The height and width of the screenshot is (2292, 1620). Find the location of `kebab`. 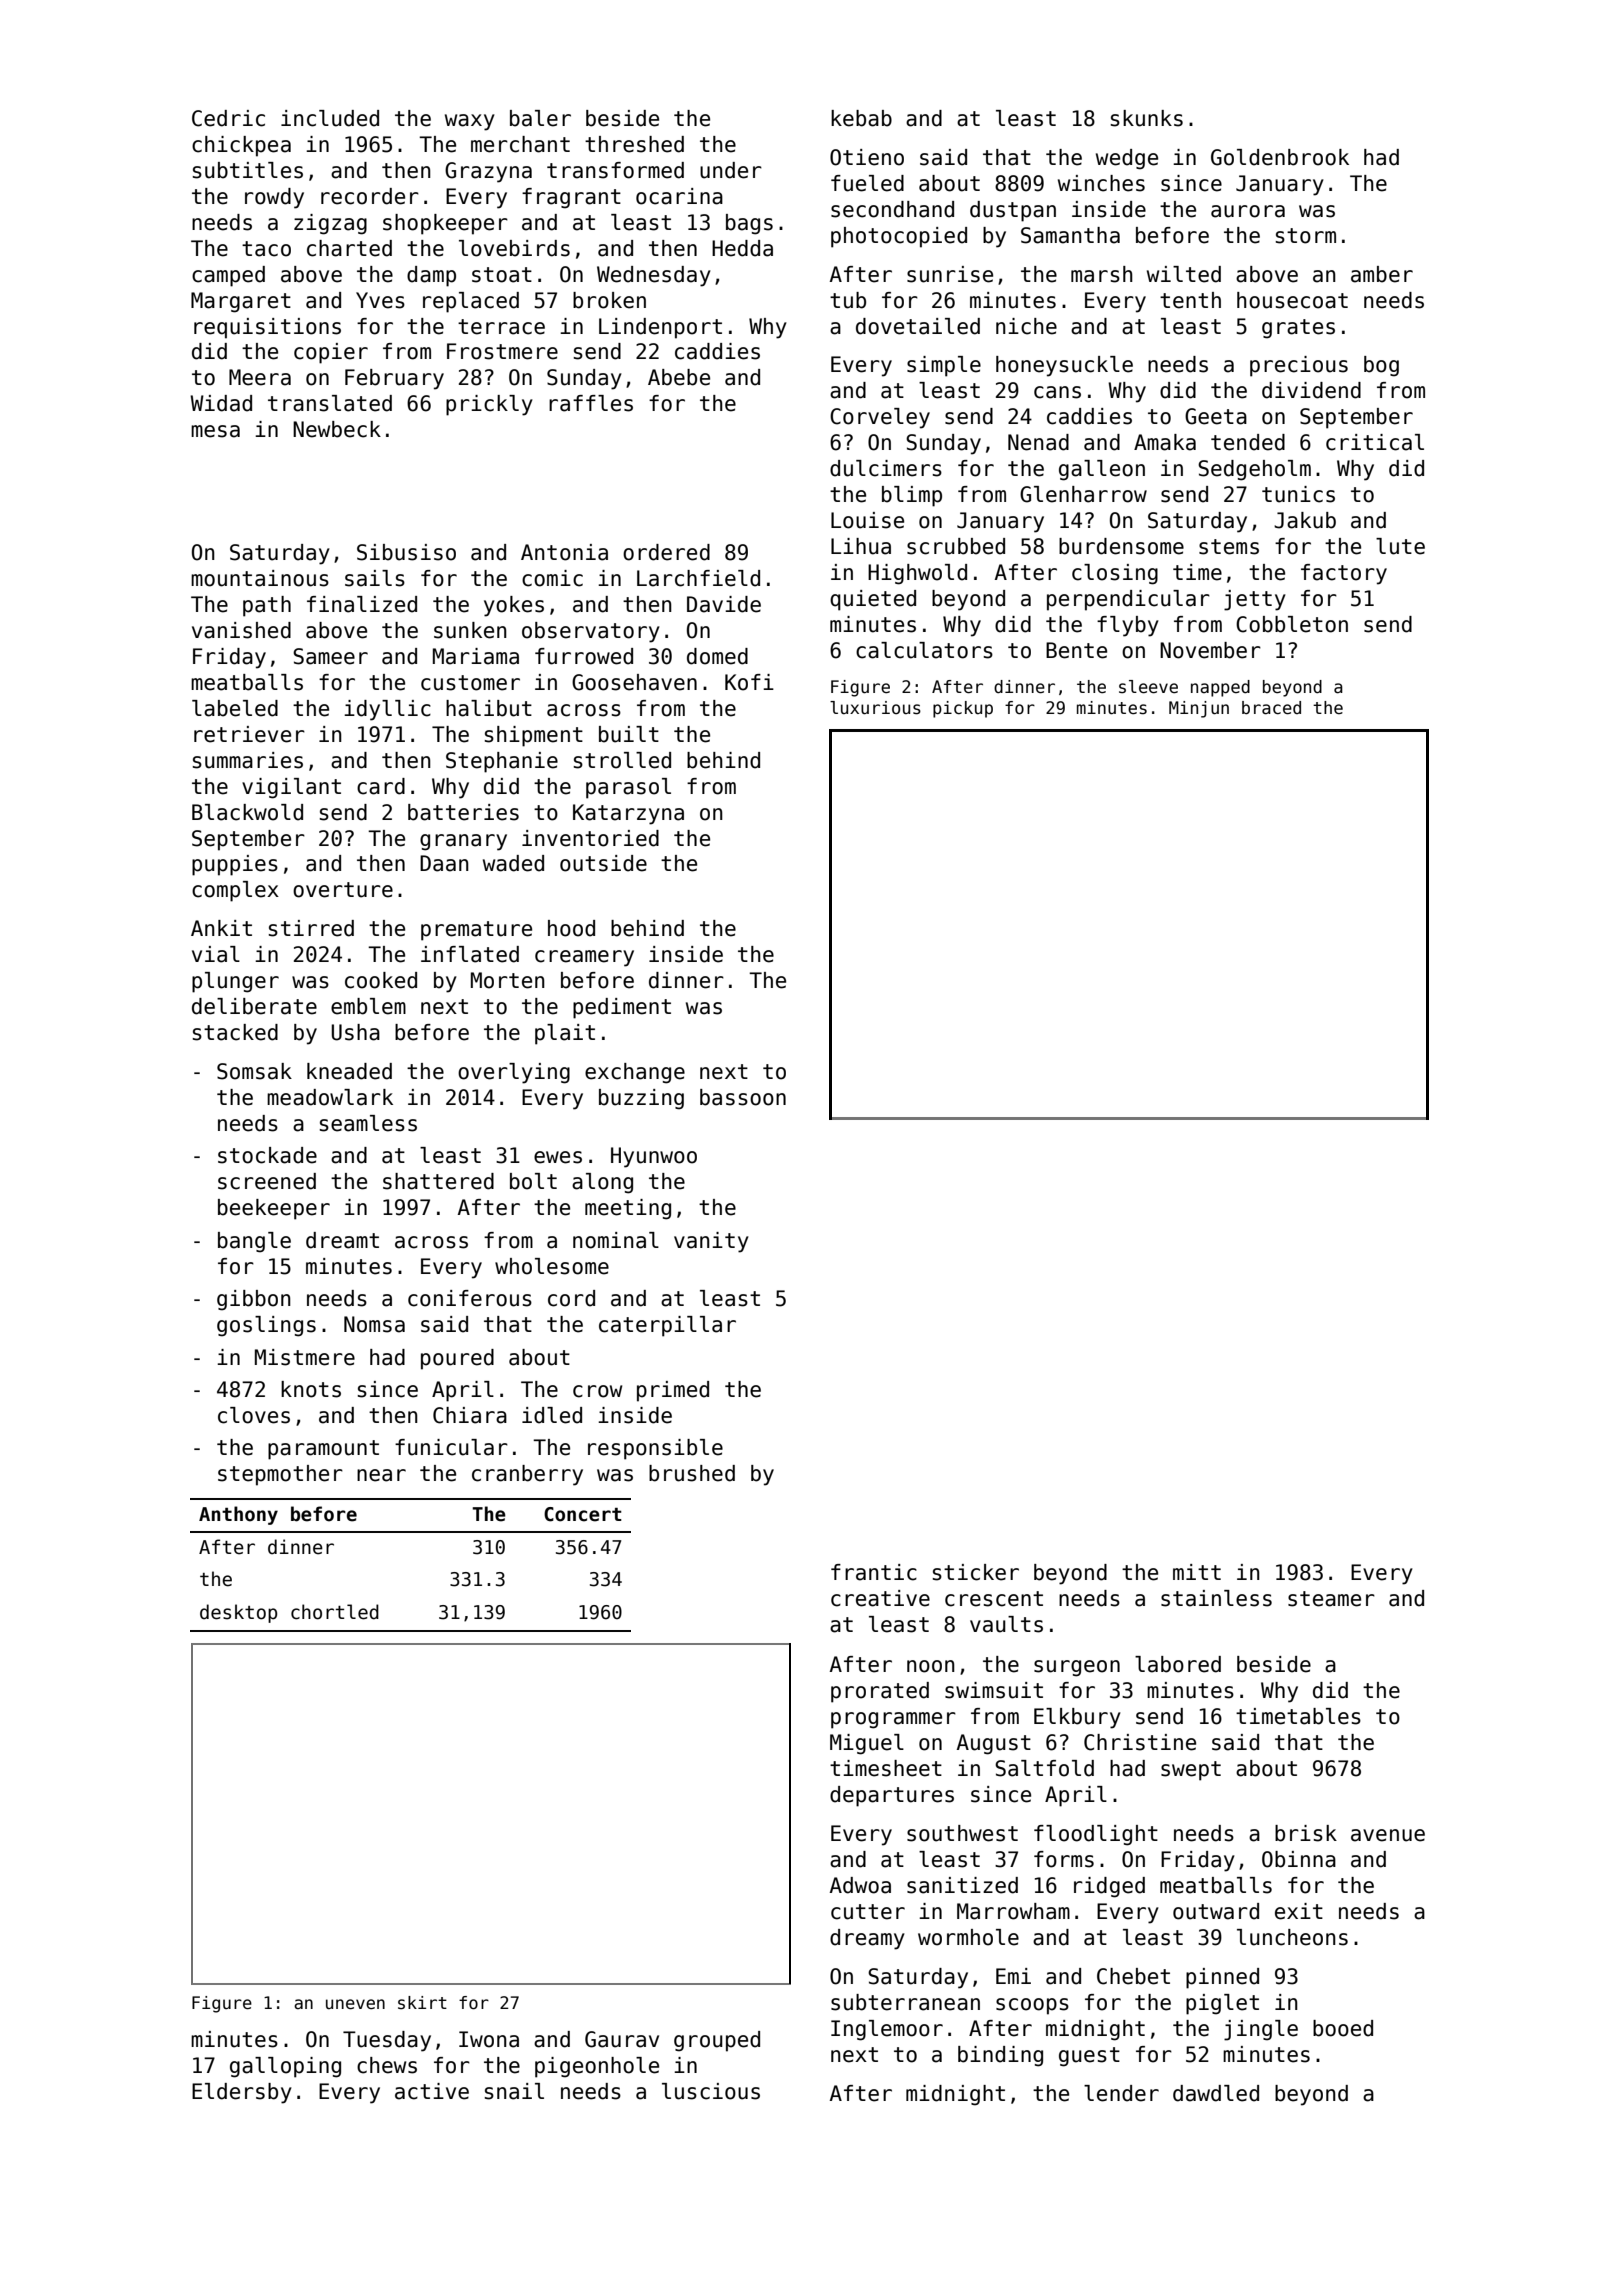

kebab is located at coordinates (861, 118).
